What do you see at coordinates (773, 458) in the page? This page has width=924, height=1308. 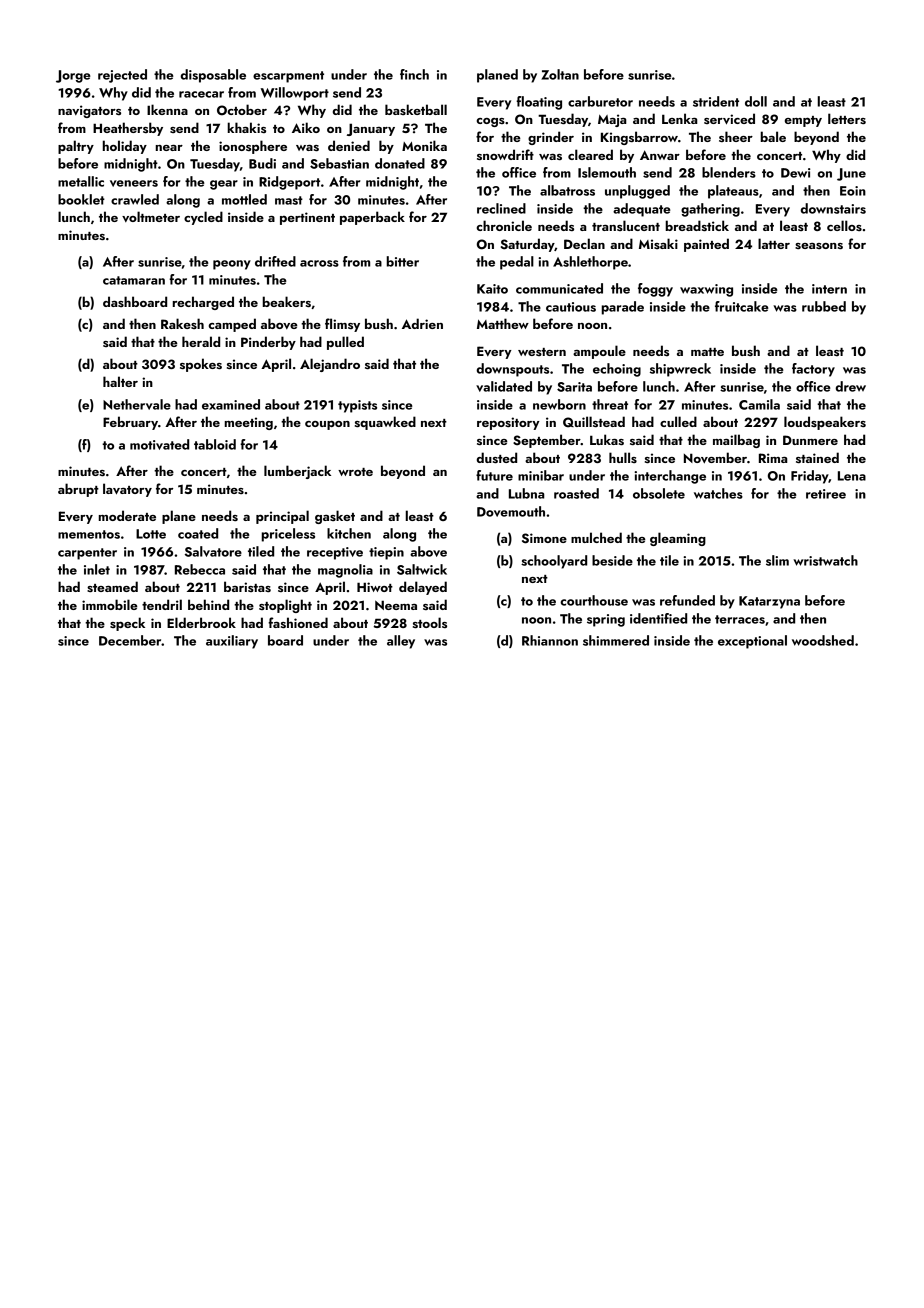 I see `Rima` at bounding box center [773, 458].
